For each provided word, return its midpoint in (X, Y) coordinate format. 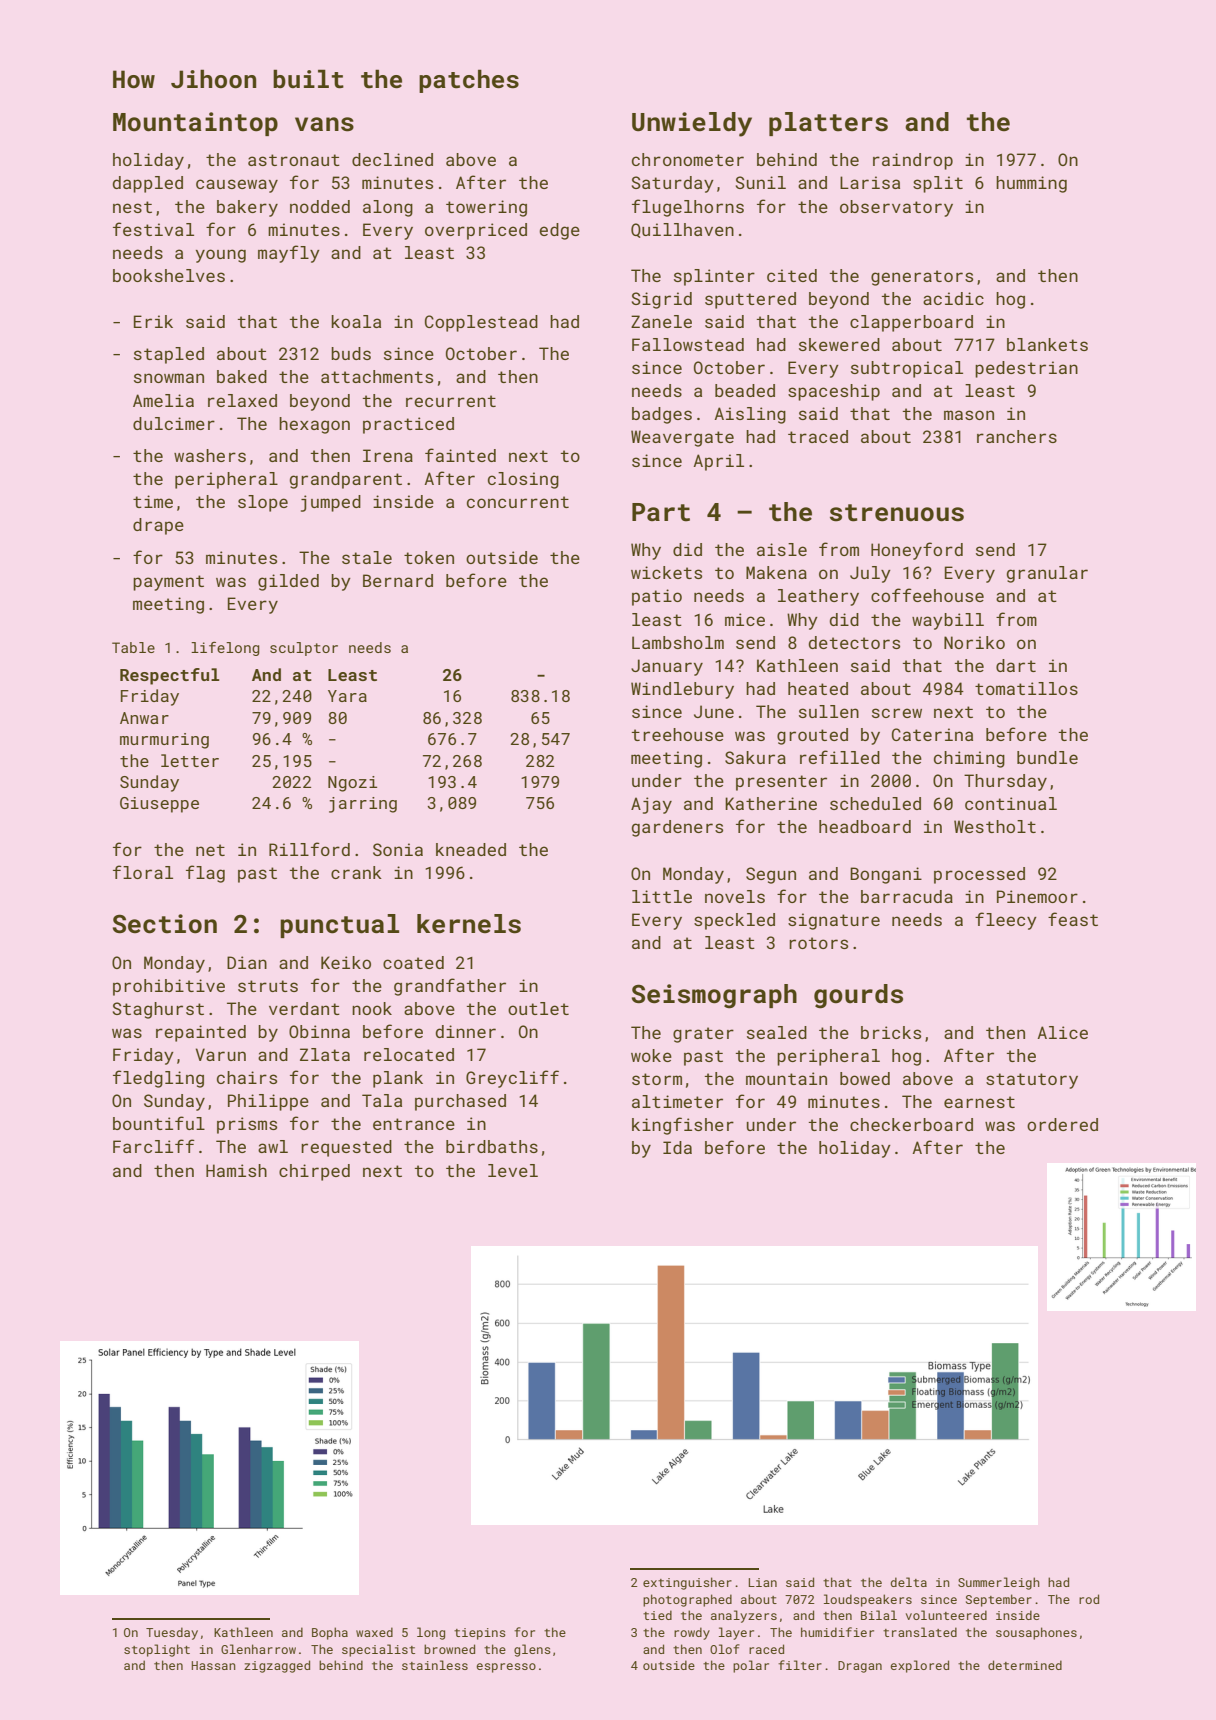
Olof (725, 1649)
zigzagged (277, 1666)
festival (153, 229)
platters (828, 124)
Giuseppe (159, 805)
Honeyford (917, 551)
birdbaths (492, 1146)
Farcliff (154, 1146)
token (429, 557)
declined (392, 159)
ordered (1062, 1124)
